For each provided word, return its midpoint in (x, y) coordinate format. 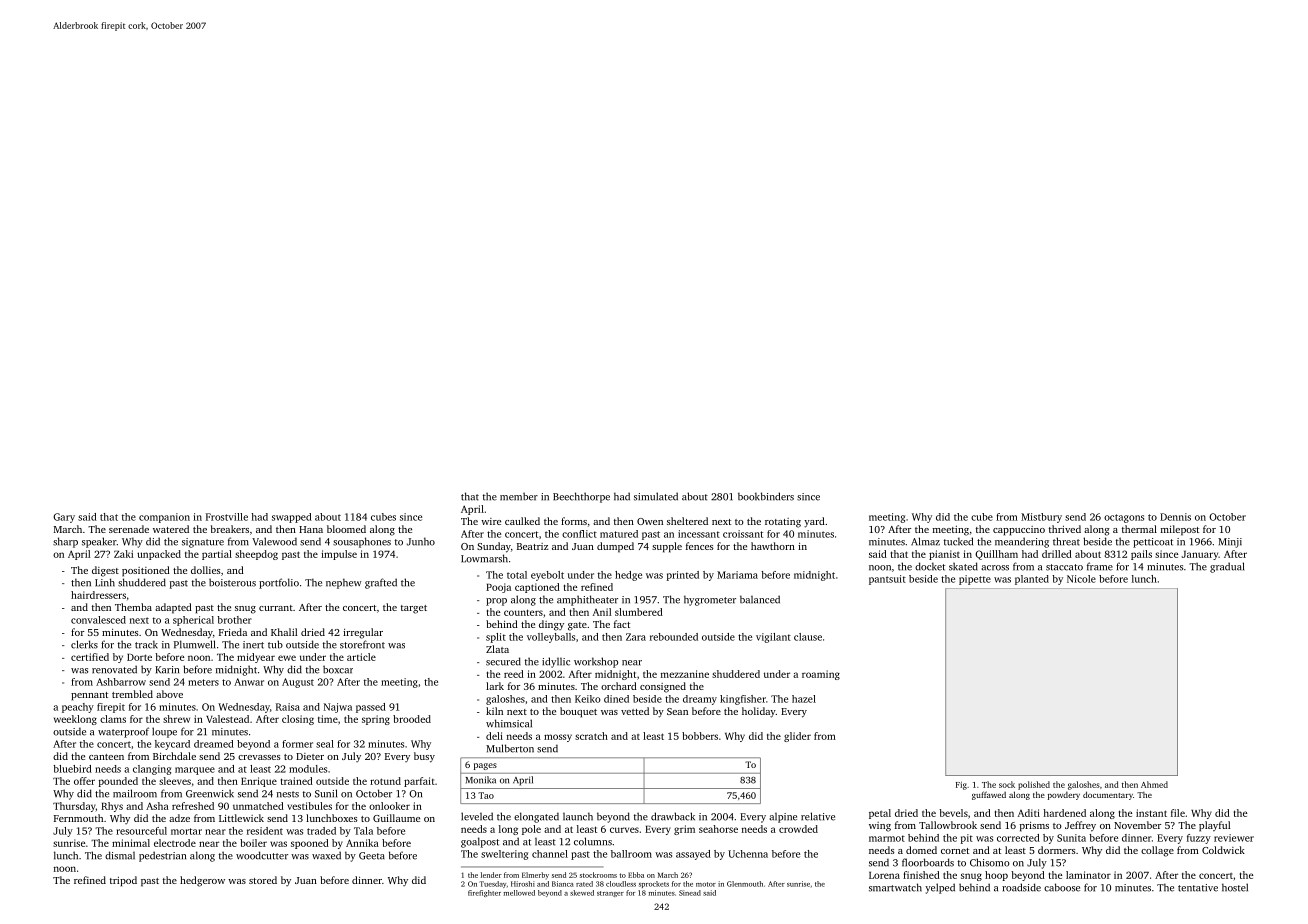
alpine (783, 818)
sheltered (687, 521)
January (1200, 555)
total (517, 575)
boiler (253, 843)
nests (288, 794)
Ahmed (1154, 784)
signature (203, 543)
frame (1100, 566)
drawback (673, 816)
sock (1007, 784)
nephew (343, 583)
